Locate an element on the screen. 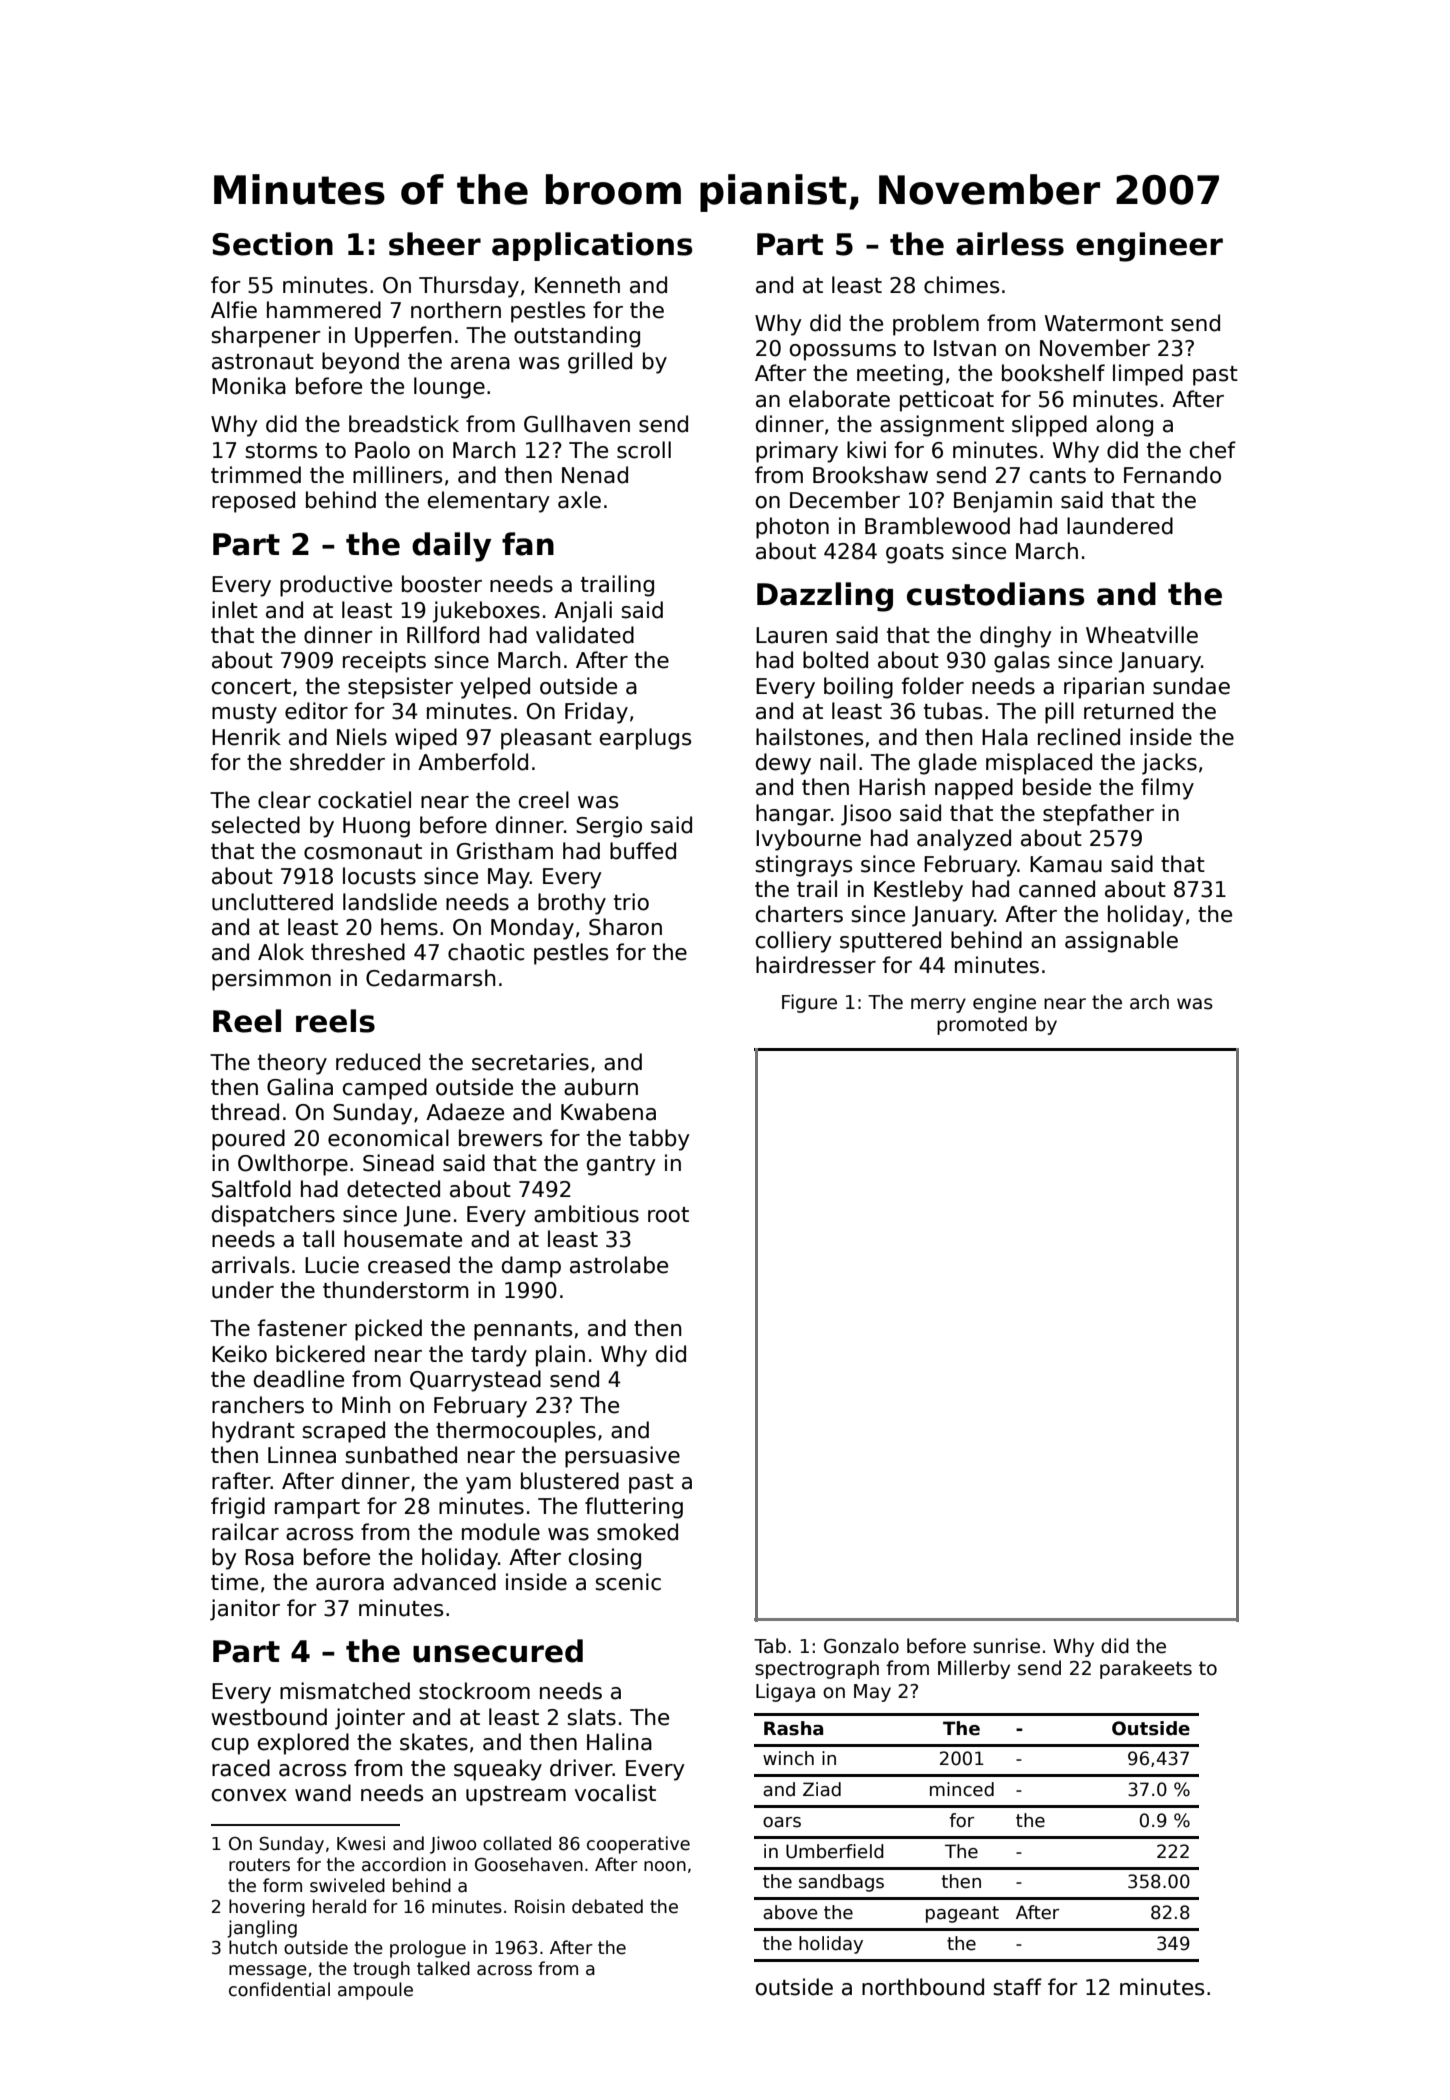 The width and height of the screenshot is (1450, 2100). root is located at coordinates (668, 1215).
